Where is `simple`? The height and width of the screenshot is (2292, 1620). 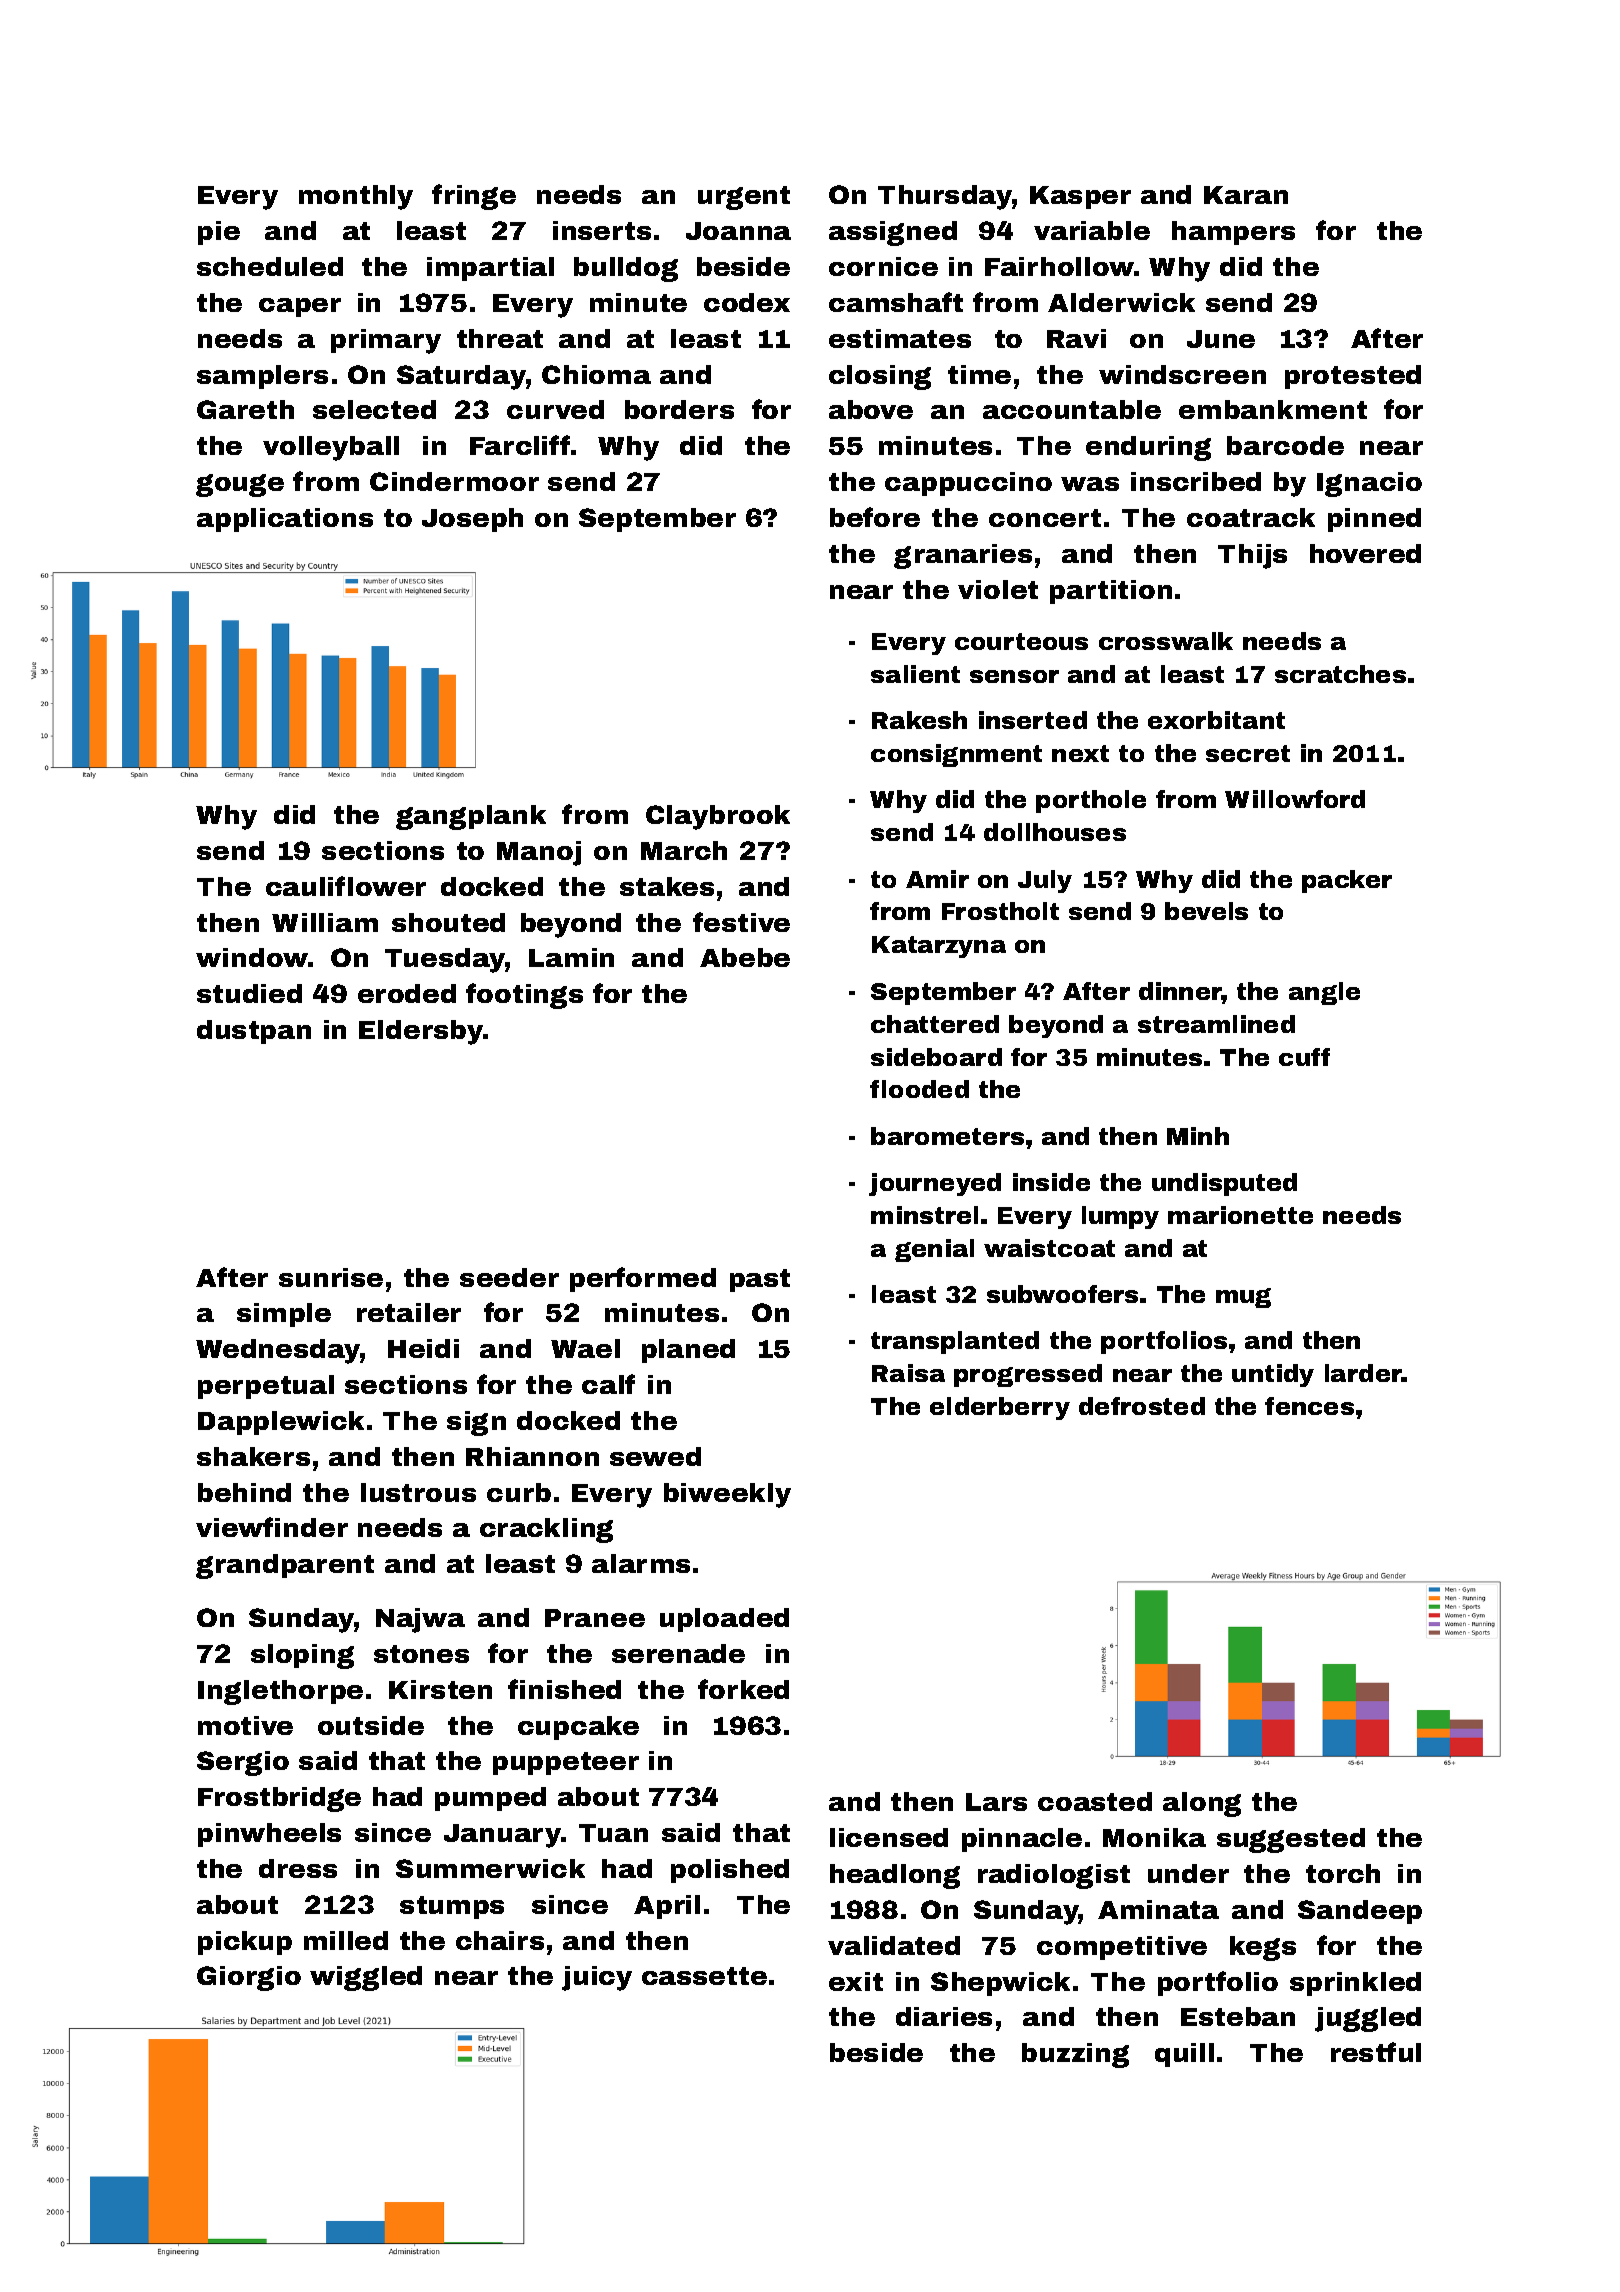 simple is located at coordinates (284, 1315).
